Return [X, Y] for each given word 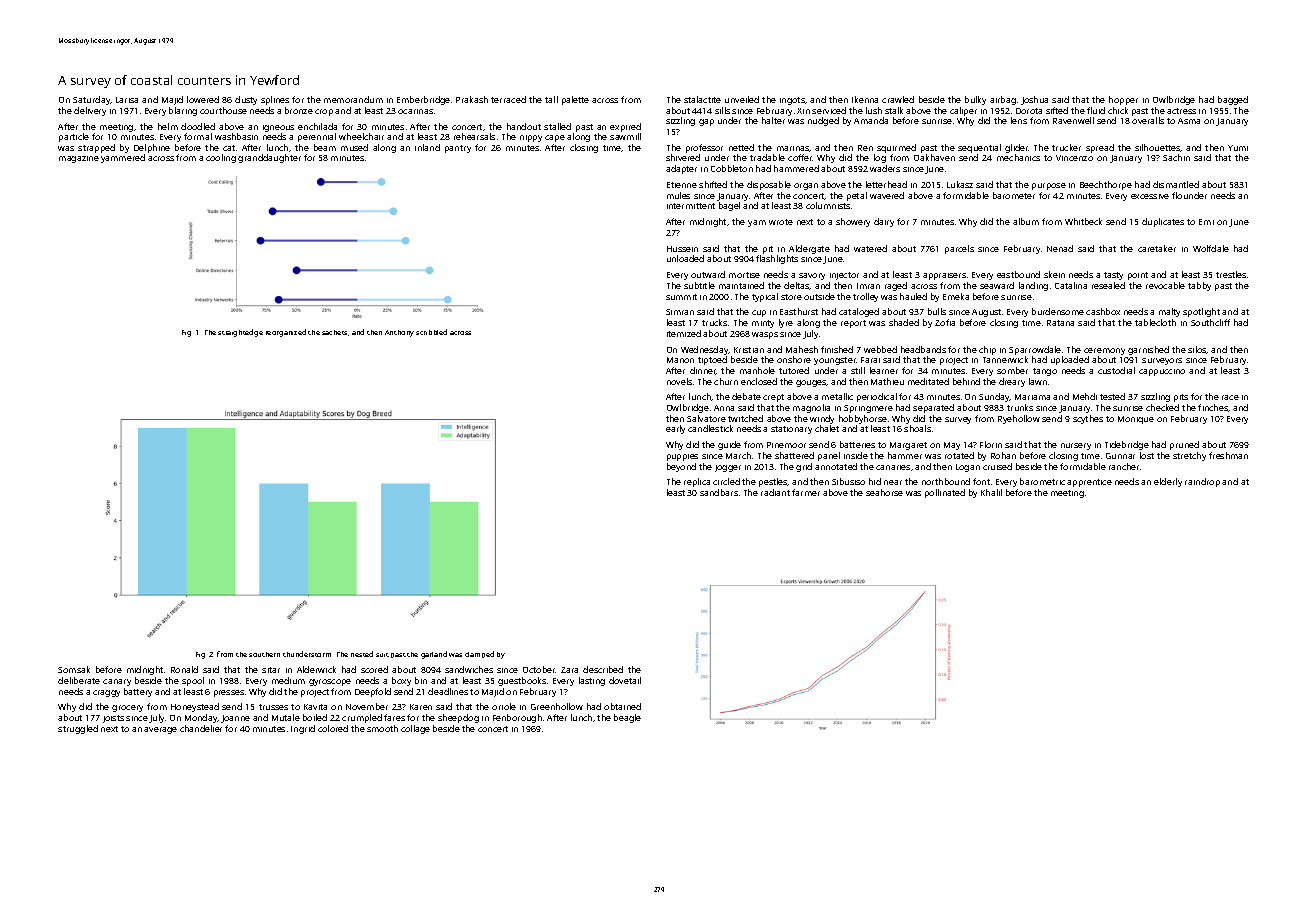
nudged [823, 121]
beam [325, 147]
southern [264, 654]
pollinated [945, 493]
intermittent [691, 206]
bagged [1233, 100]
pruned [1184, 445]
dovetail [625, 680]
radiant [775, 492]
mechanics [1018, 157]
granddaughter [269, 158]
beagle [627, 718]
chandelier [201, 728]
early [675, 429]
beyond [681, 467]
